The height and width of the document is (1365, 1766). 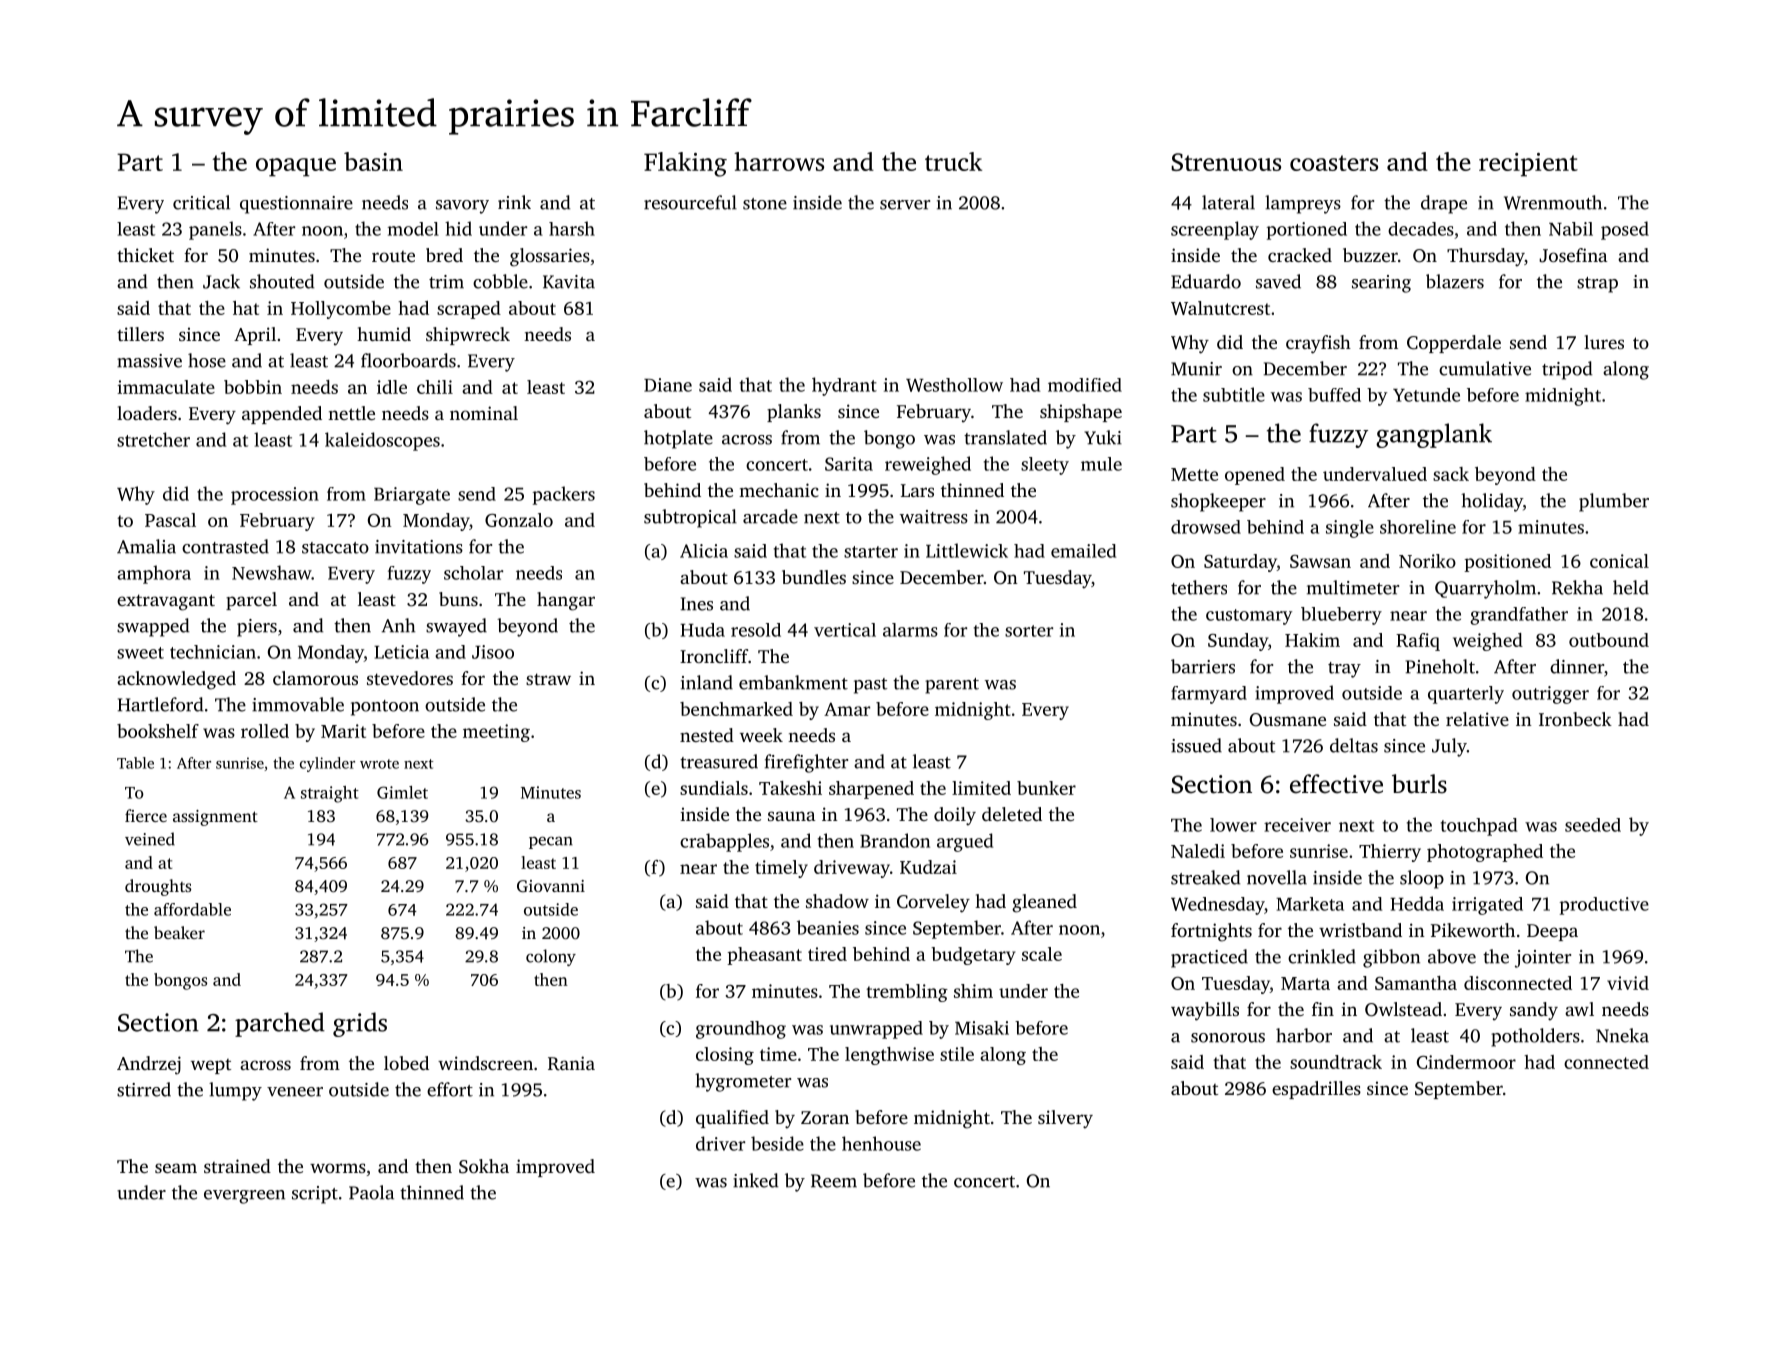 What do you see at coordinates (253, 387) in the document?
I see `bobbin` at bounding box center [253, 387].
